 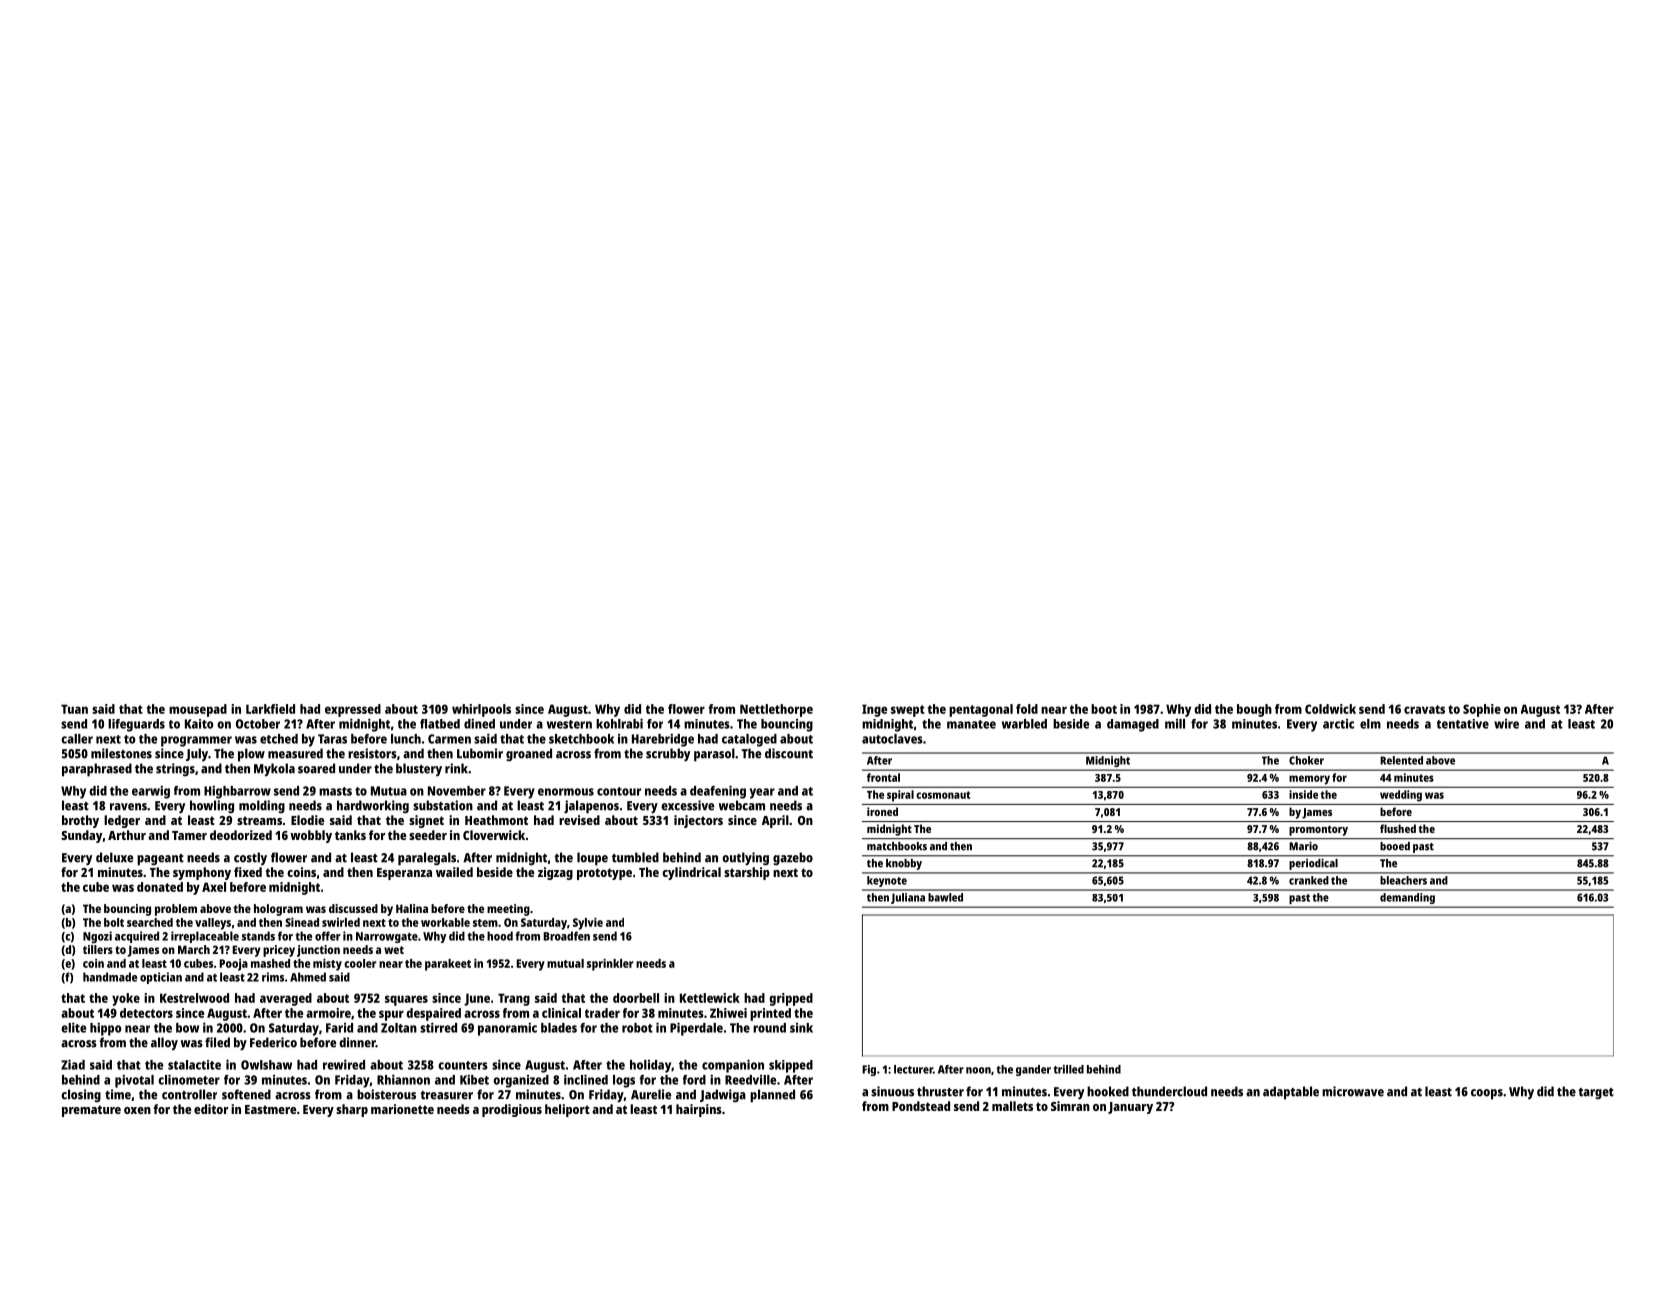 I want to click on trilled, so click(x=1068, y=1069).
